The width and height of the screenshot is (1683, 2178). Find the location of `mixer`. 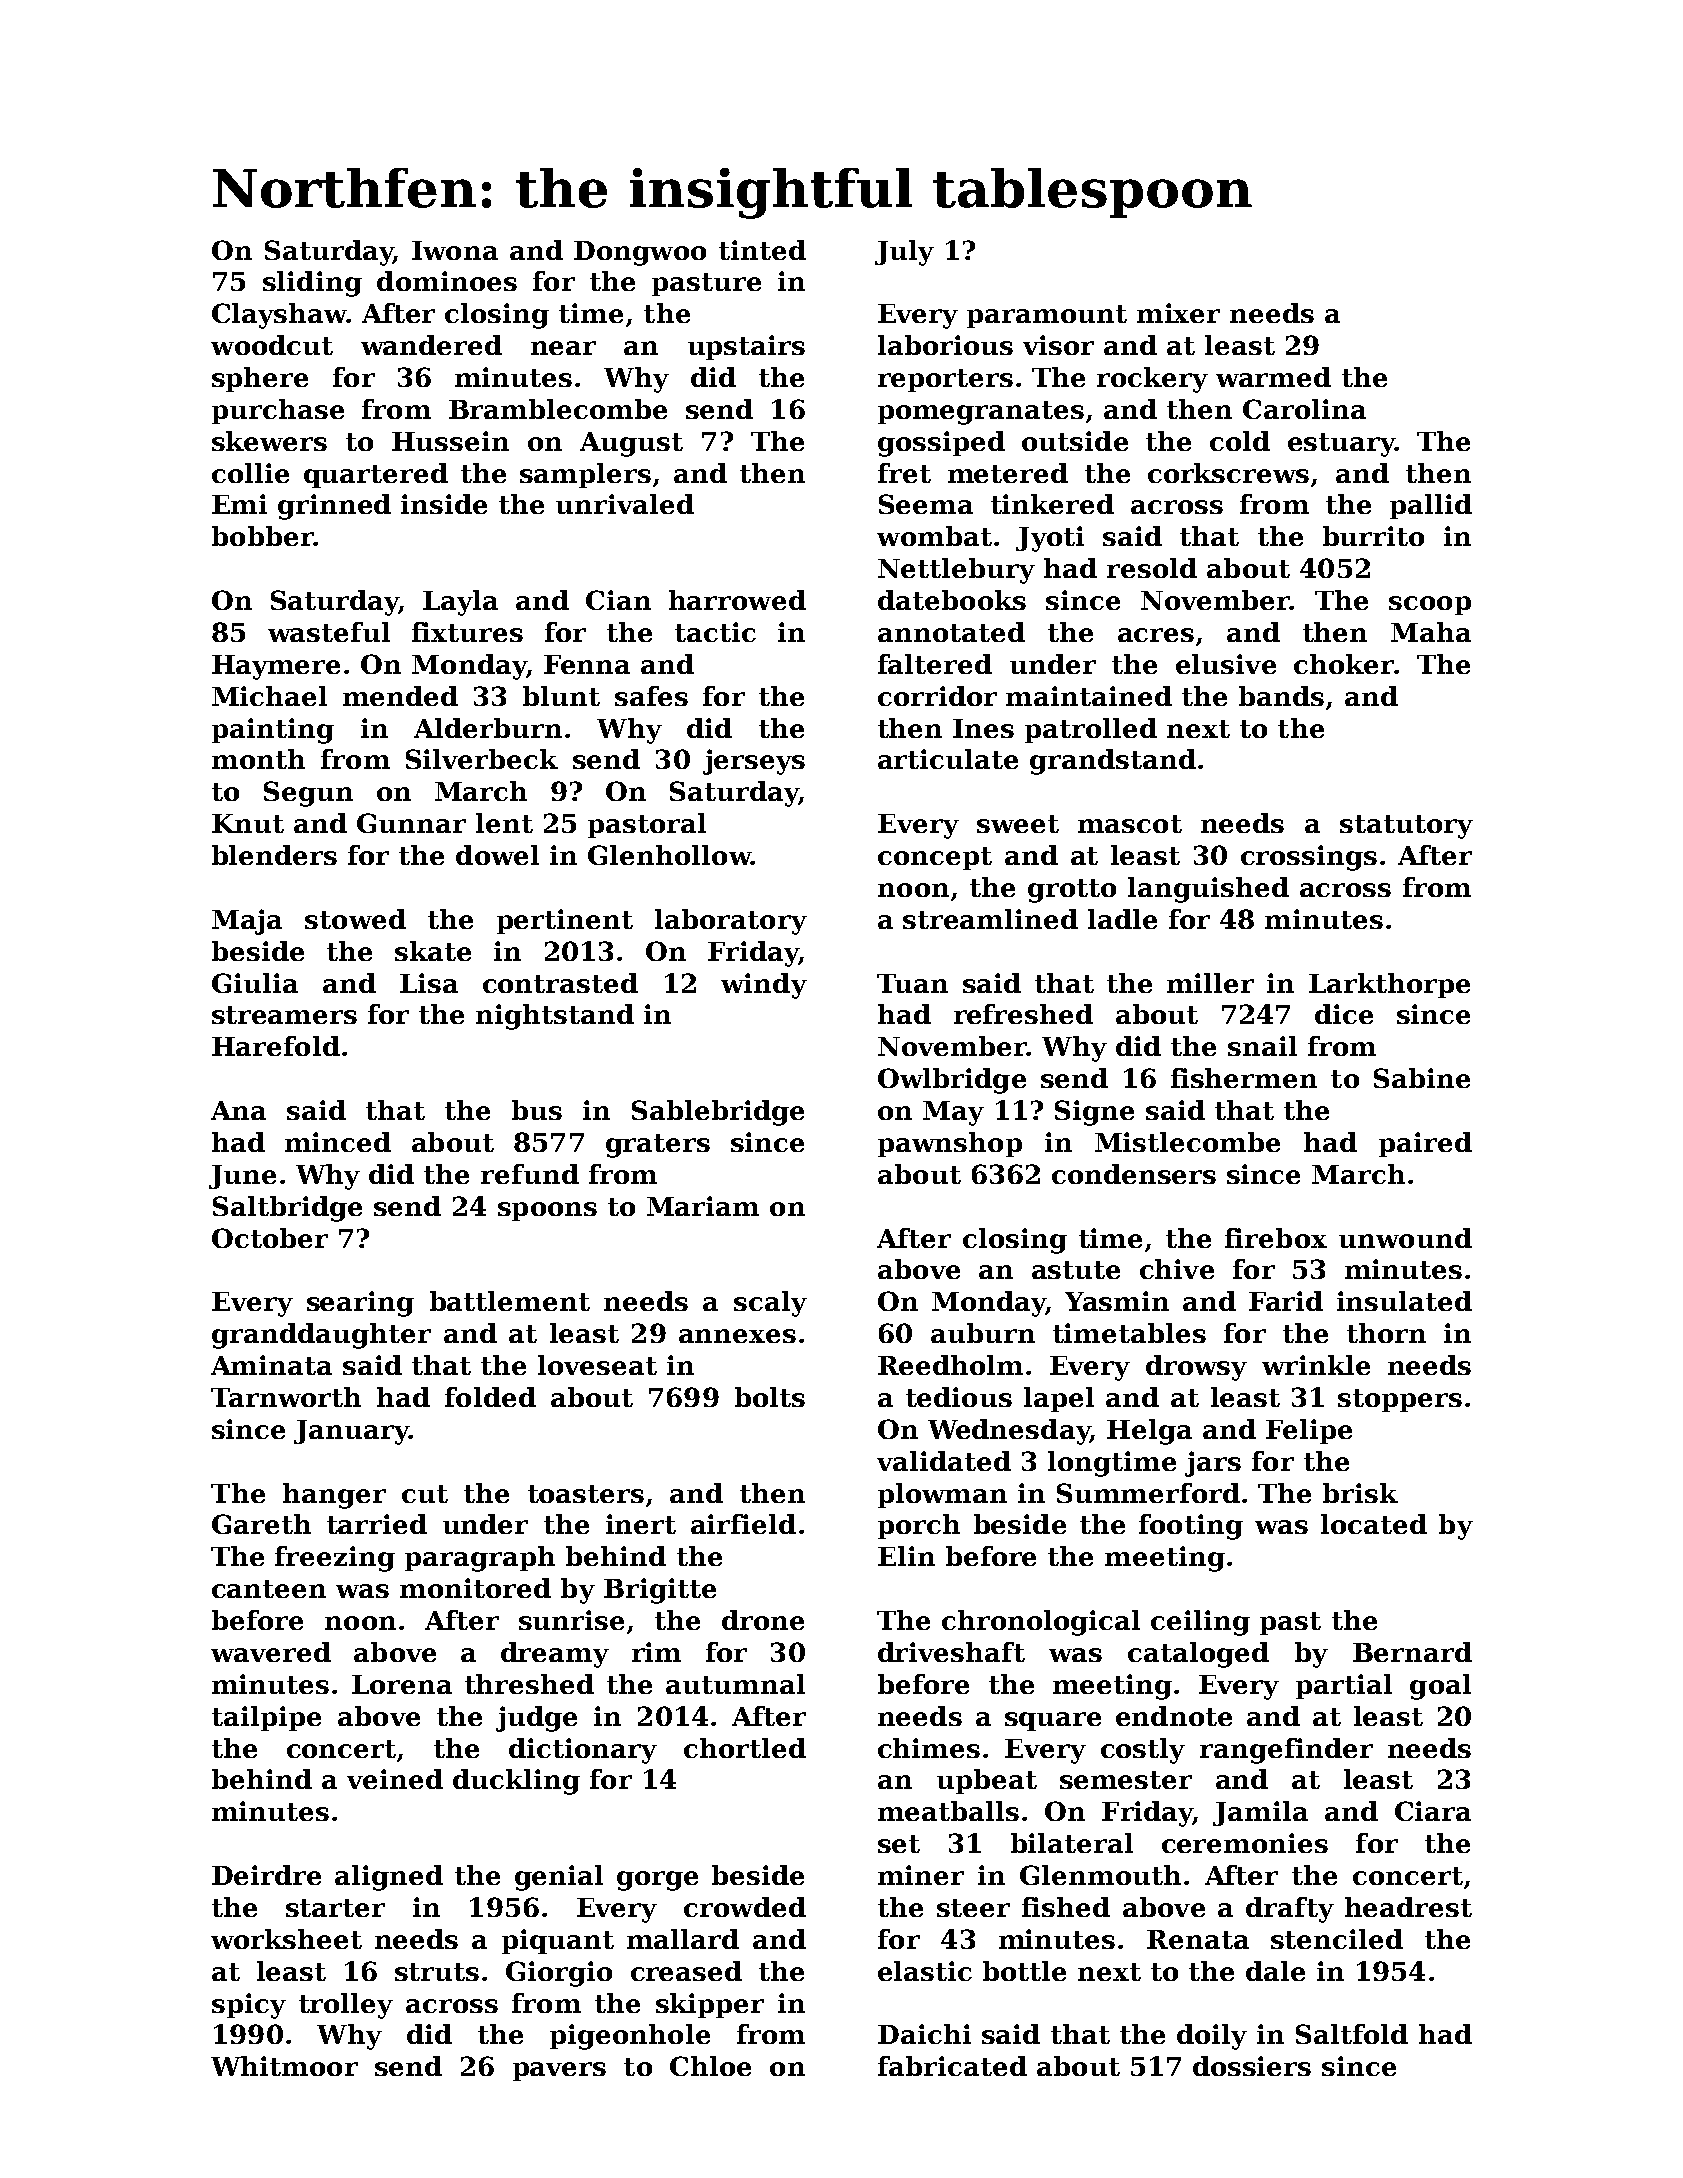

mixer is located at coordinates (1178, 313).
